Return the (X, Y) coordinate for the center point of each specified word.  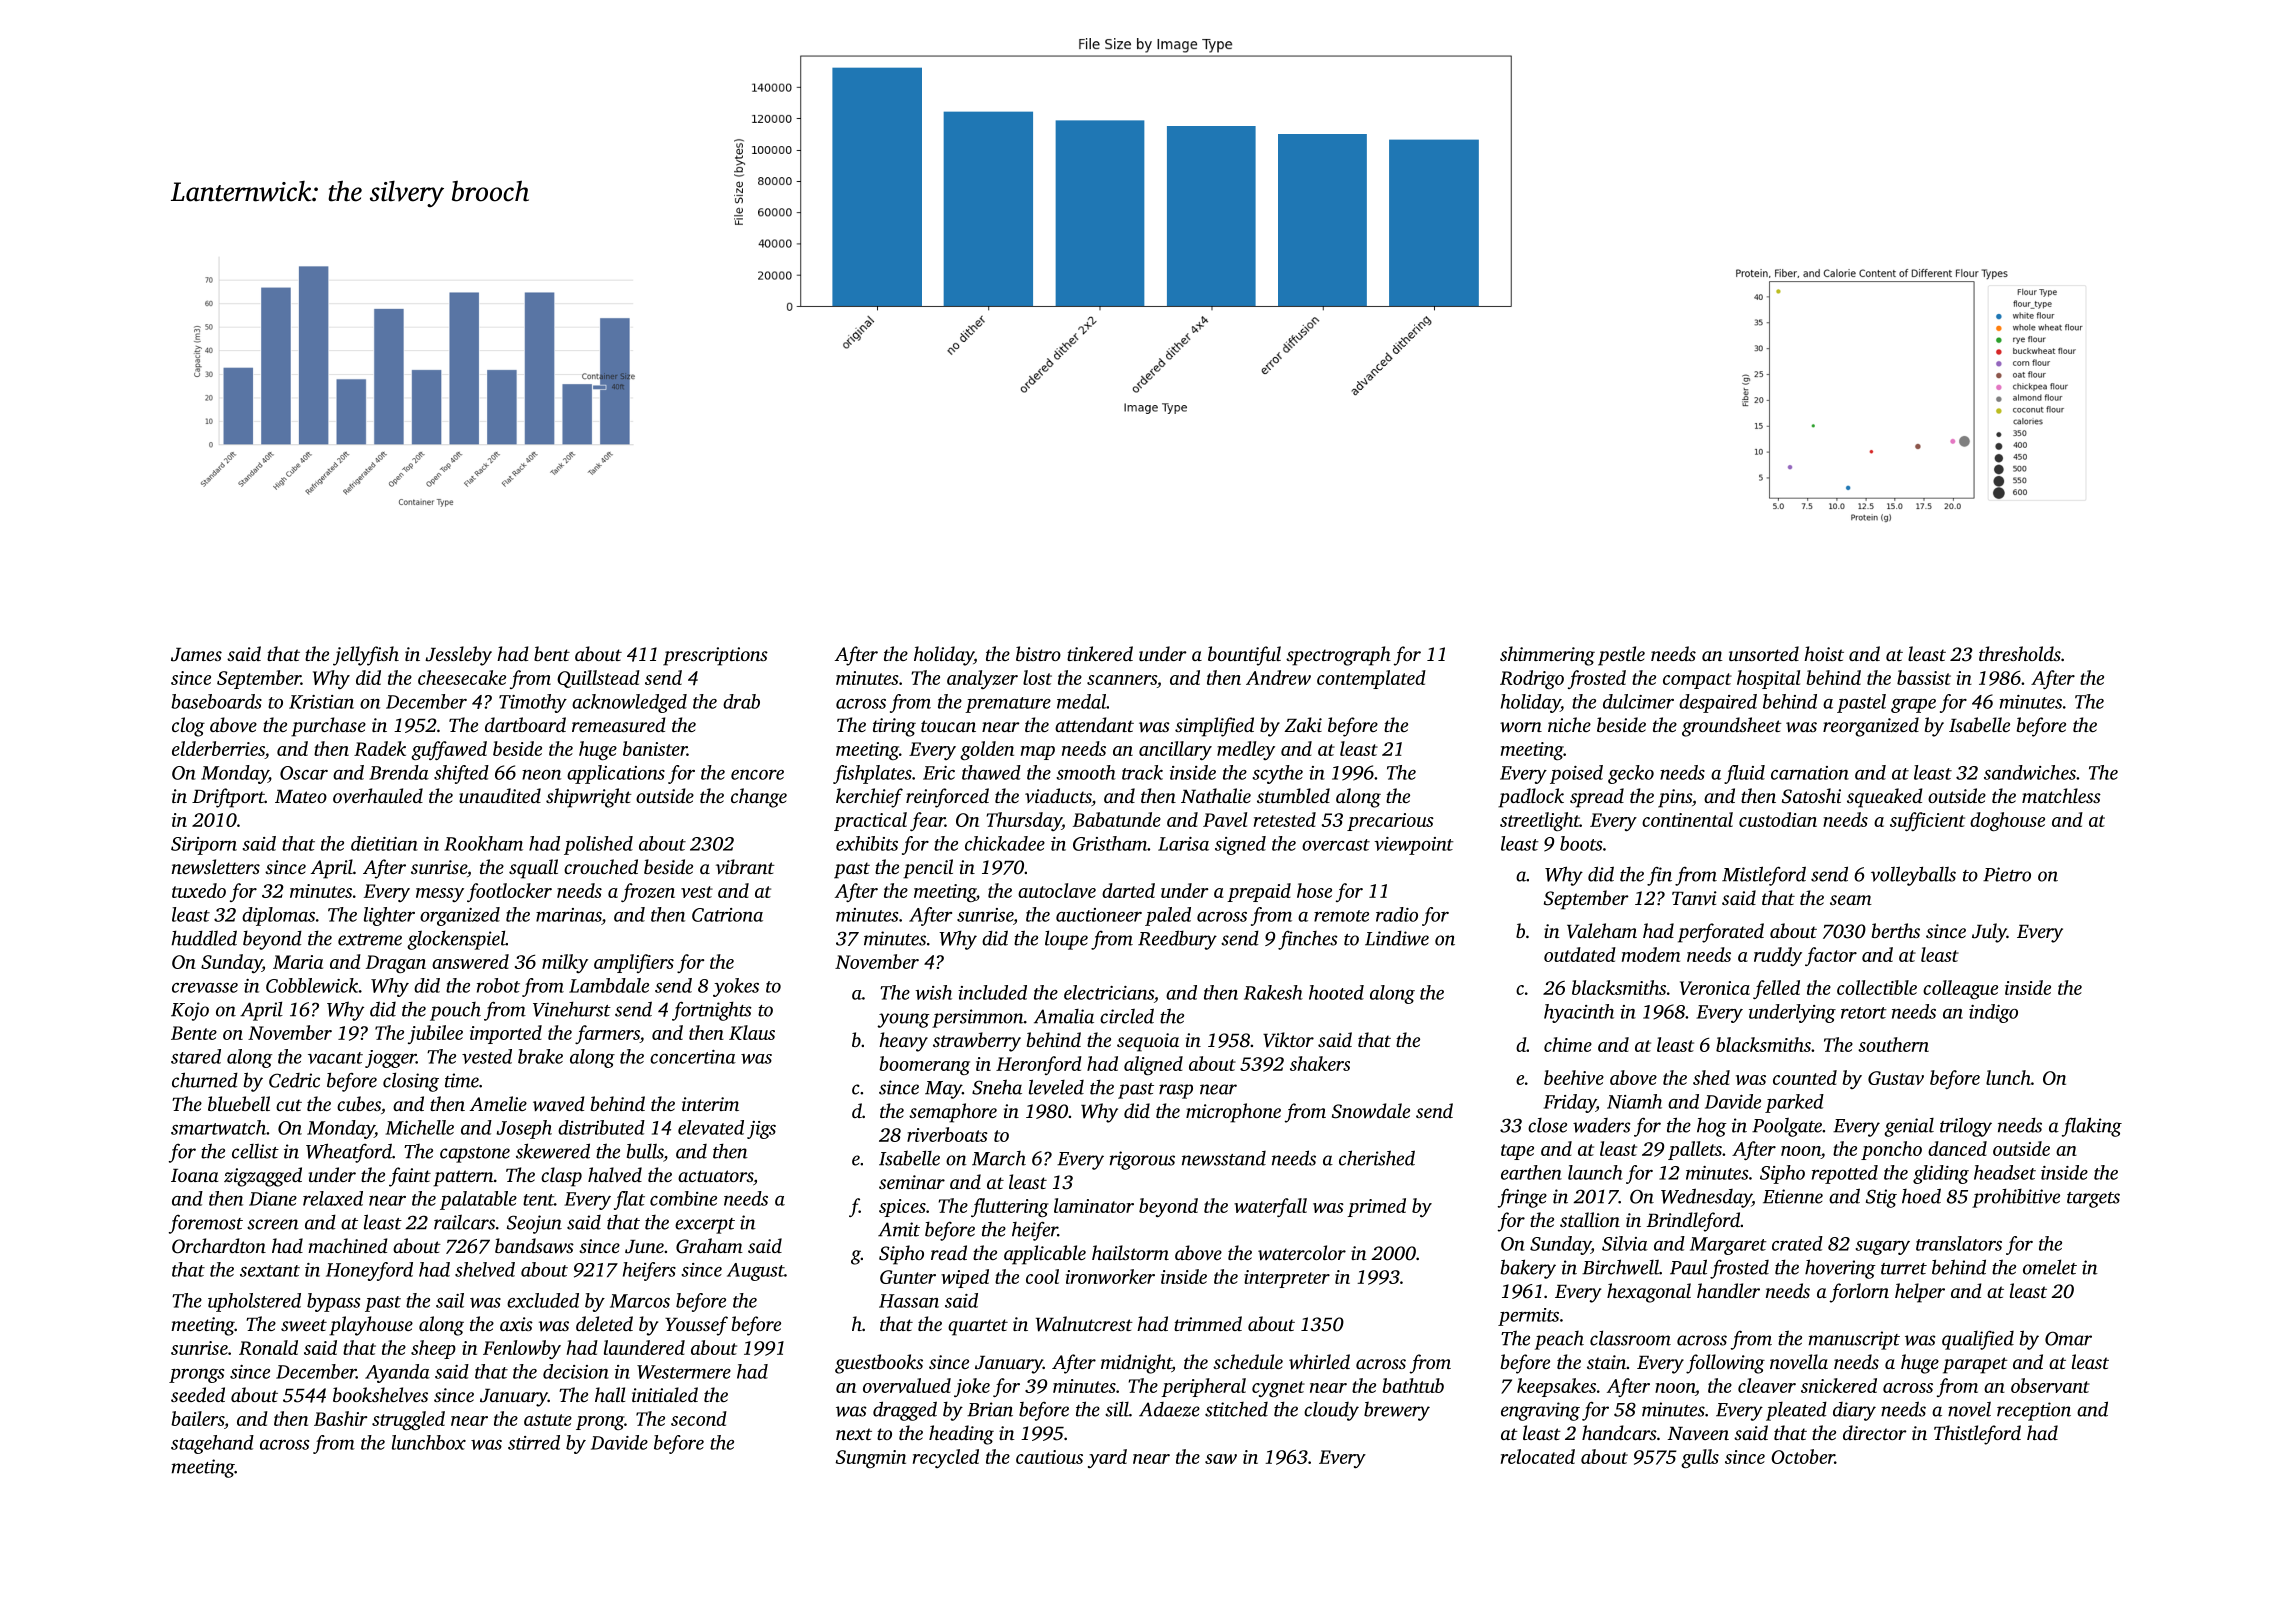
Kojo (190, 1011)
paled (1168, 916)
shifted (461, 774)
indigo (1993, 1013)
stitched (1236, 1409)
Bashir (340, 1418)
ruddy (1778, 956)
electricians (1109, 992)
